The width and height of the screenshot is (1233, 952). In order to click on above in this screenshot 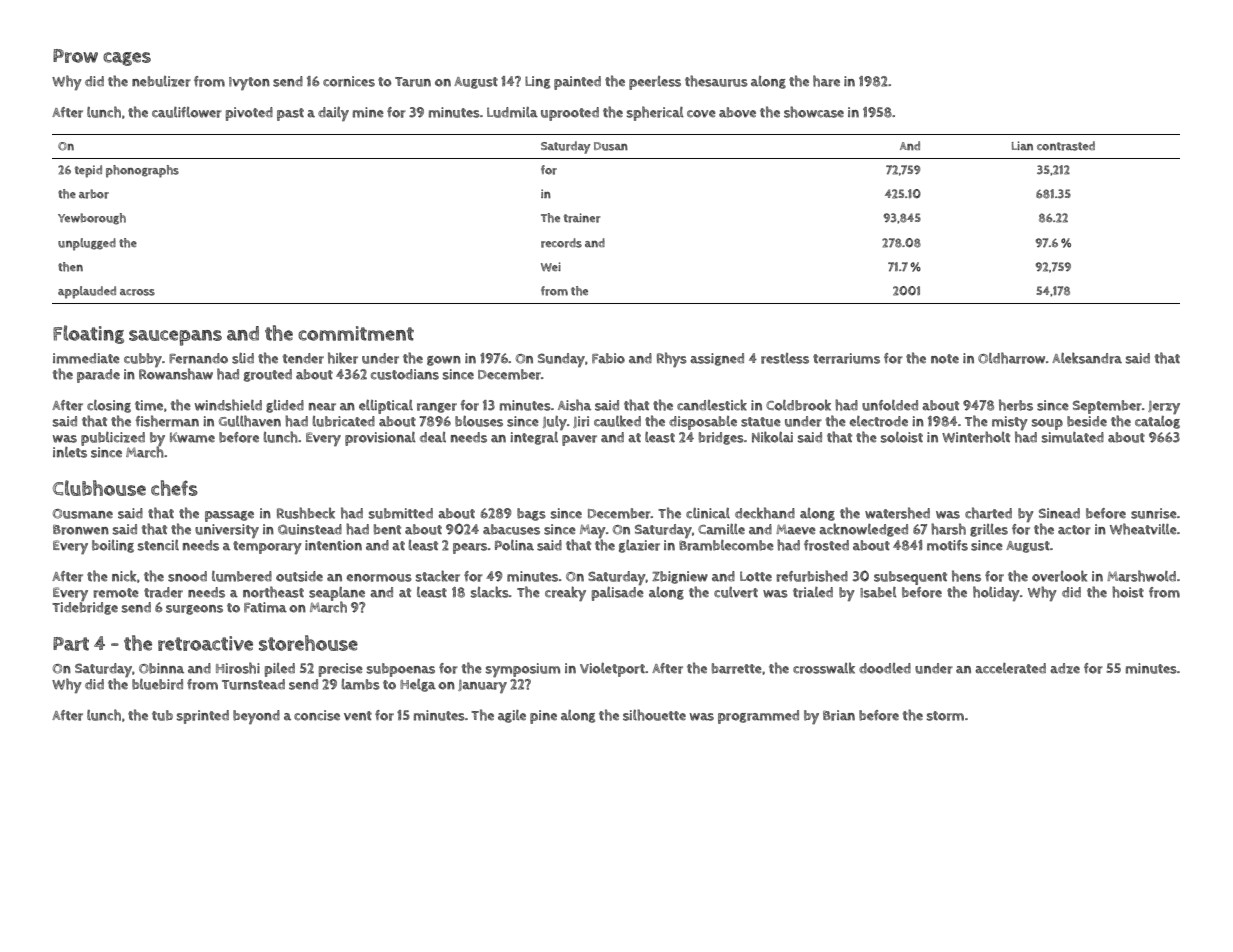, I will do `click(737, 112)`.
